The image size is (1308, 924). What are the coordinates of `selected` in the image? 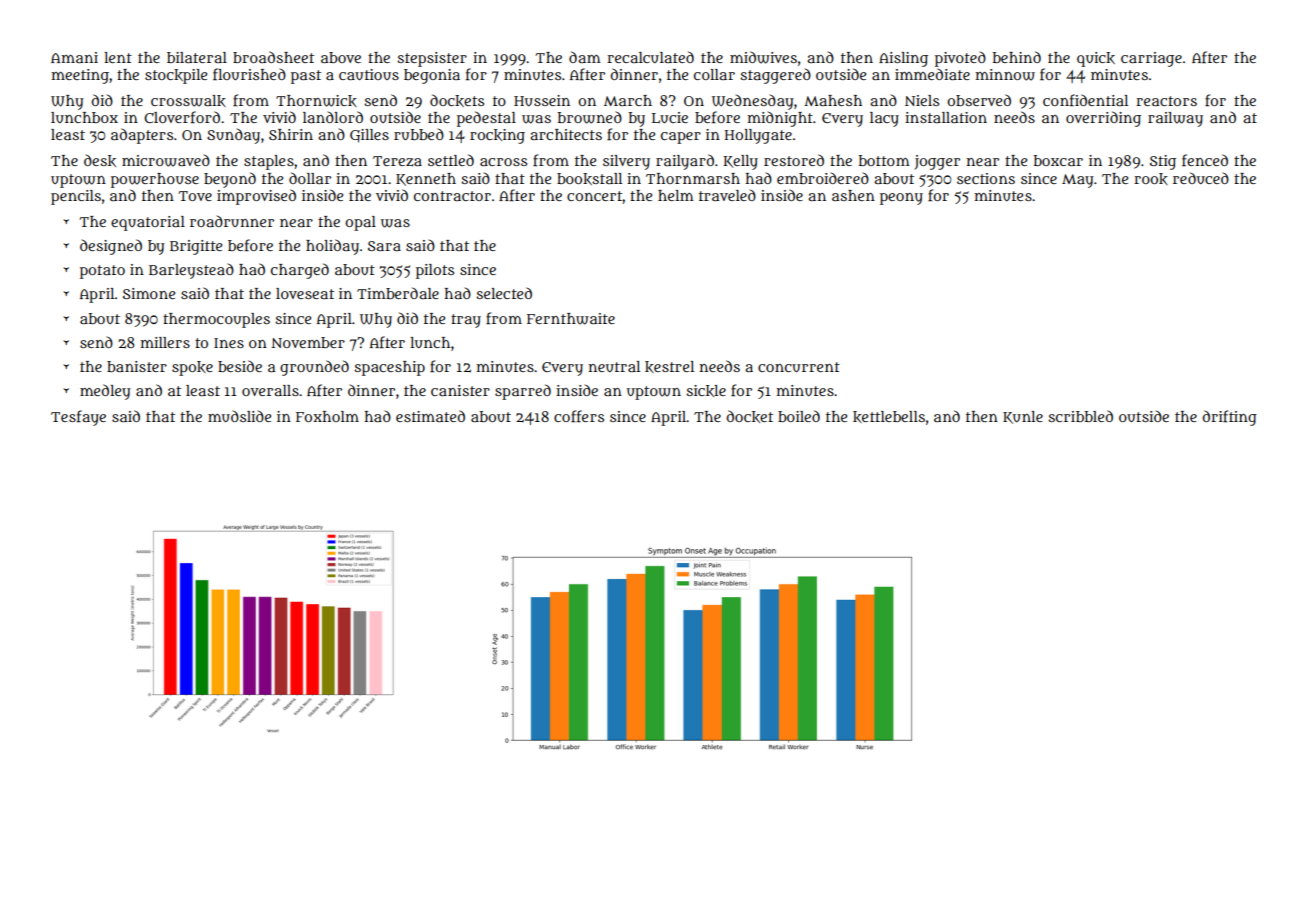 It's located at (504, 293).
